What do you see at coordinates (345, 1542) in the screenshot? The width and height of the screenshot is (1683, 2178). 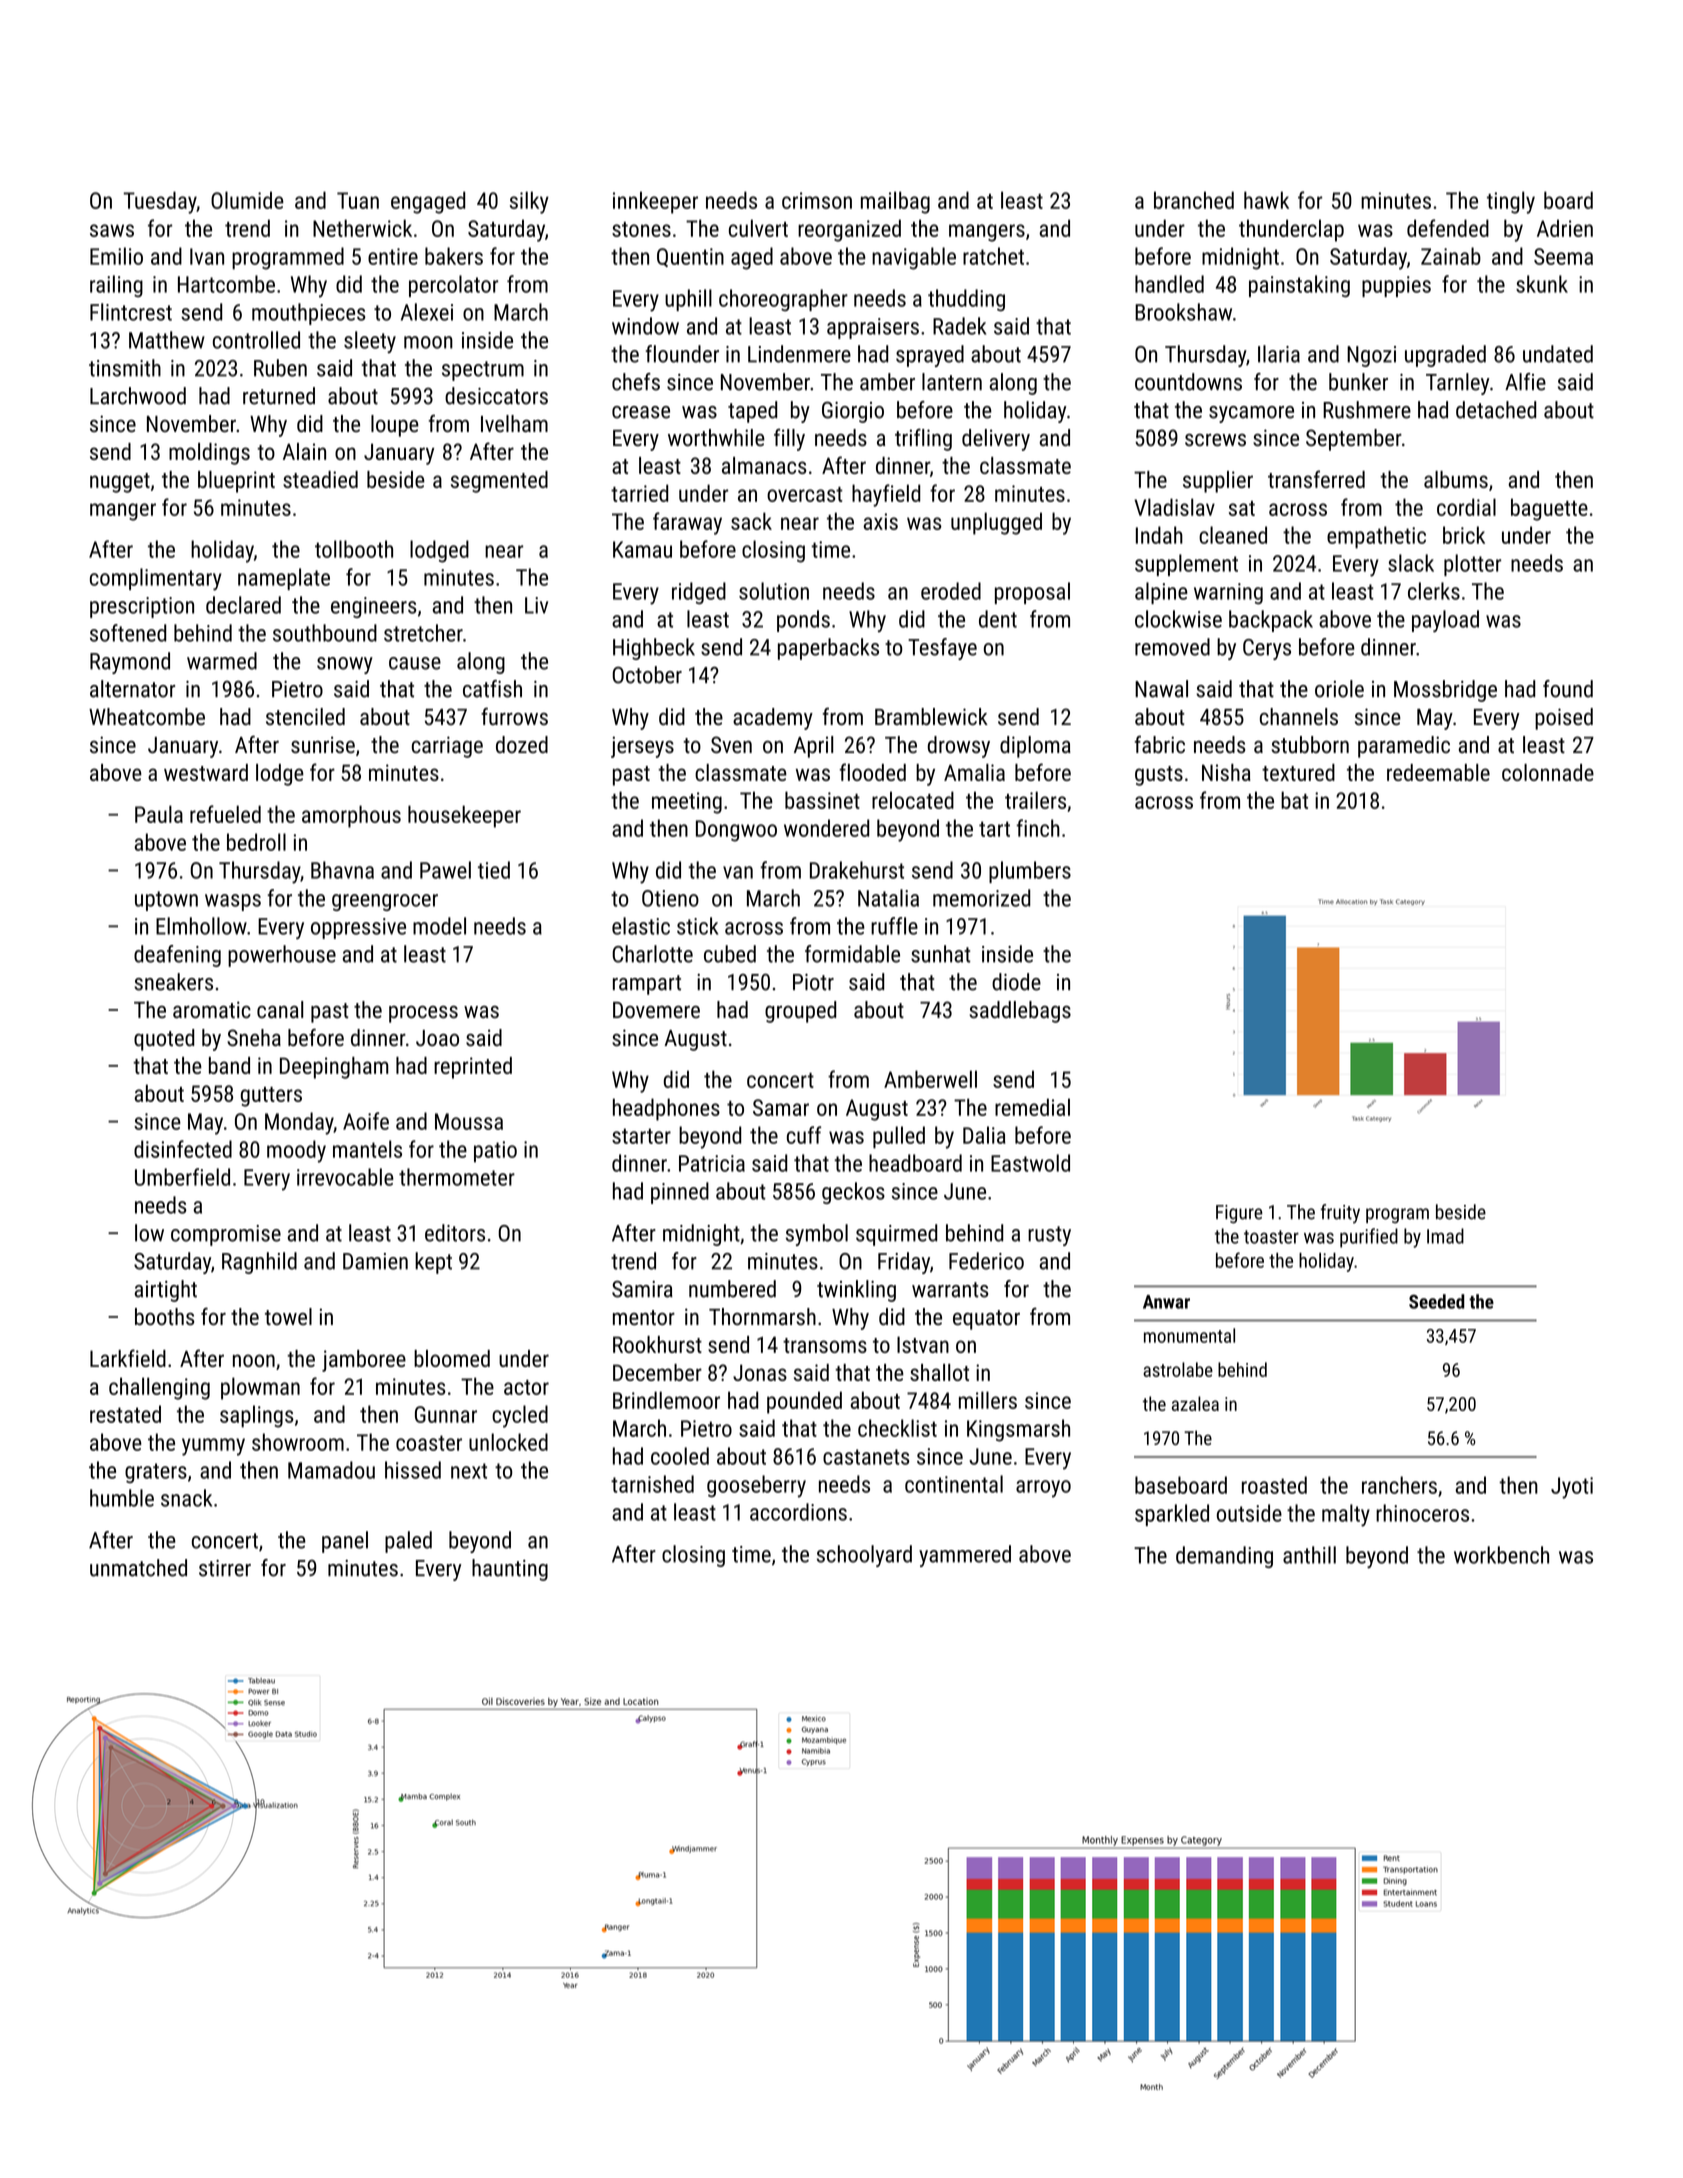 I see `panel` at bounding box center [345, 1542].
